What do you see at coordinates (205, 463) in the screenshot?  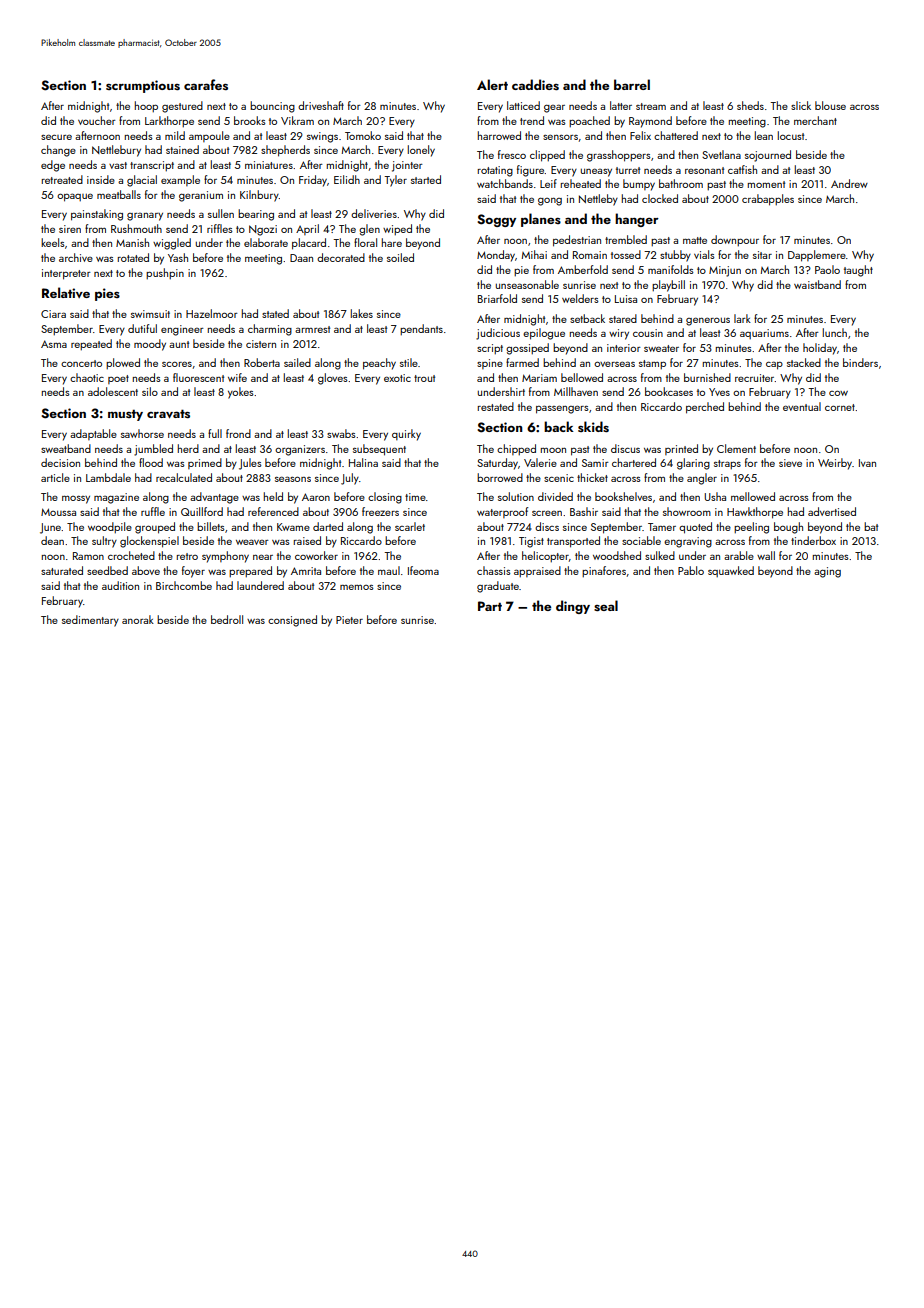 I see `primed` at bounding box center [205, 463].
